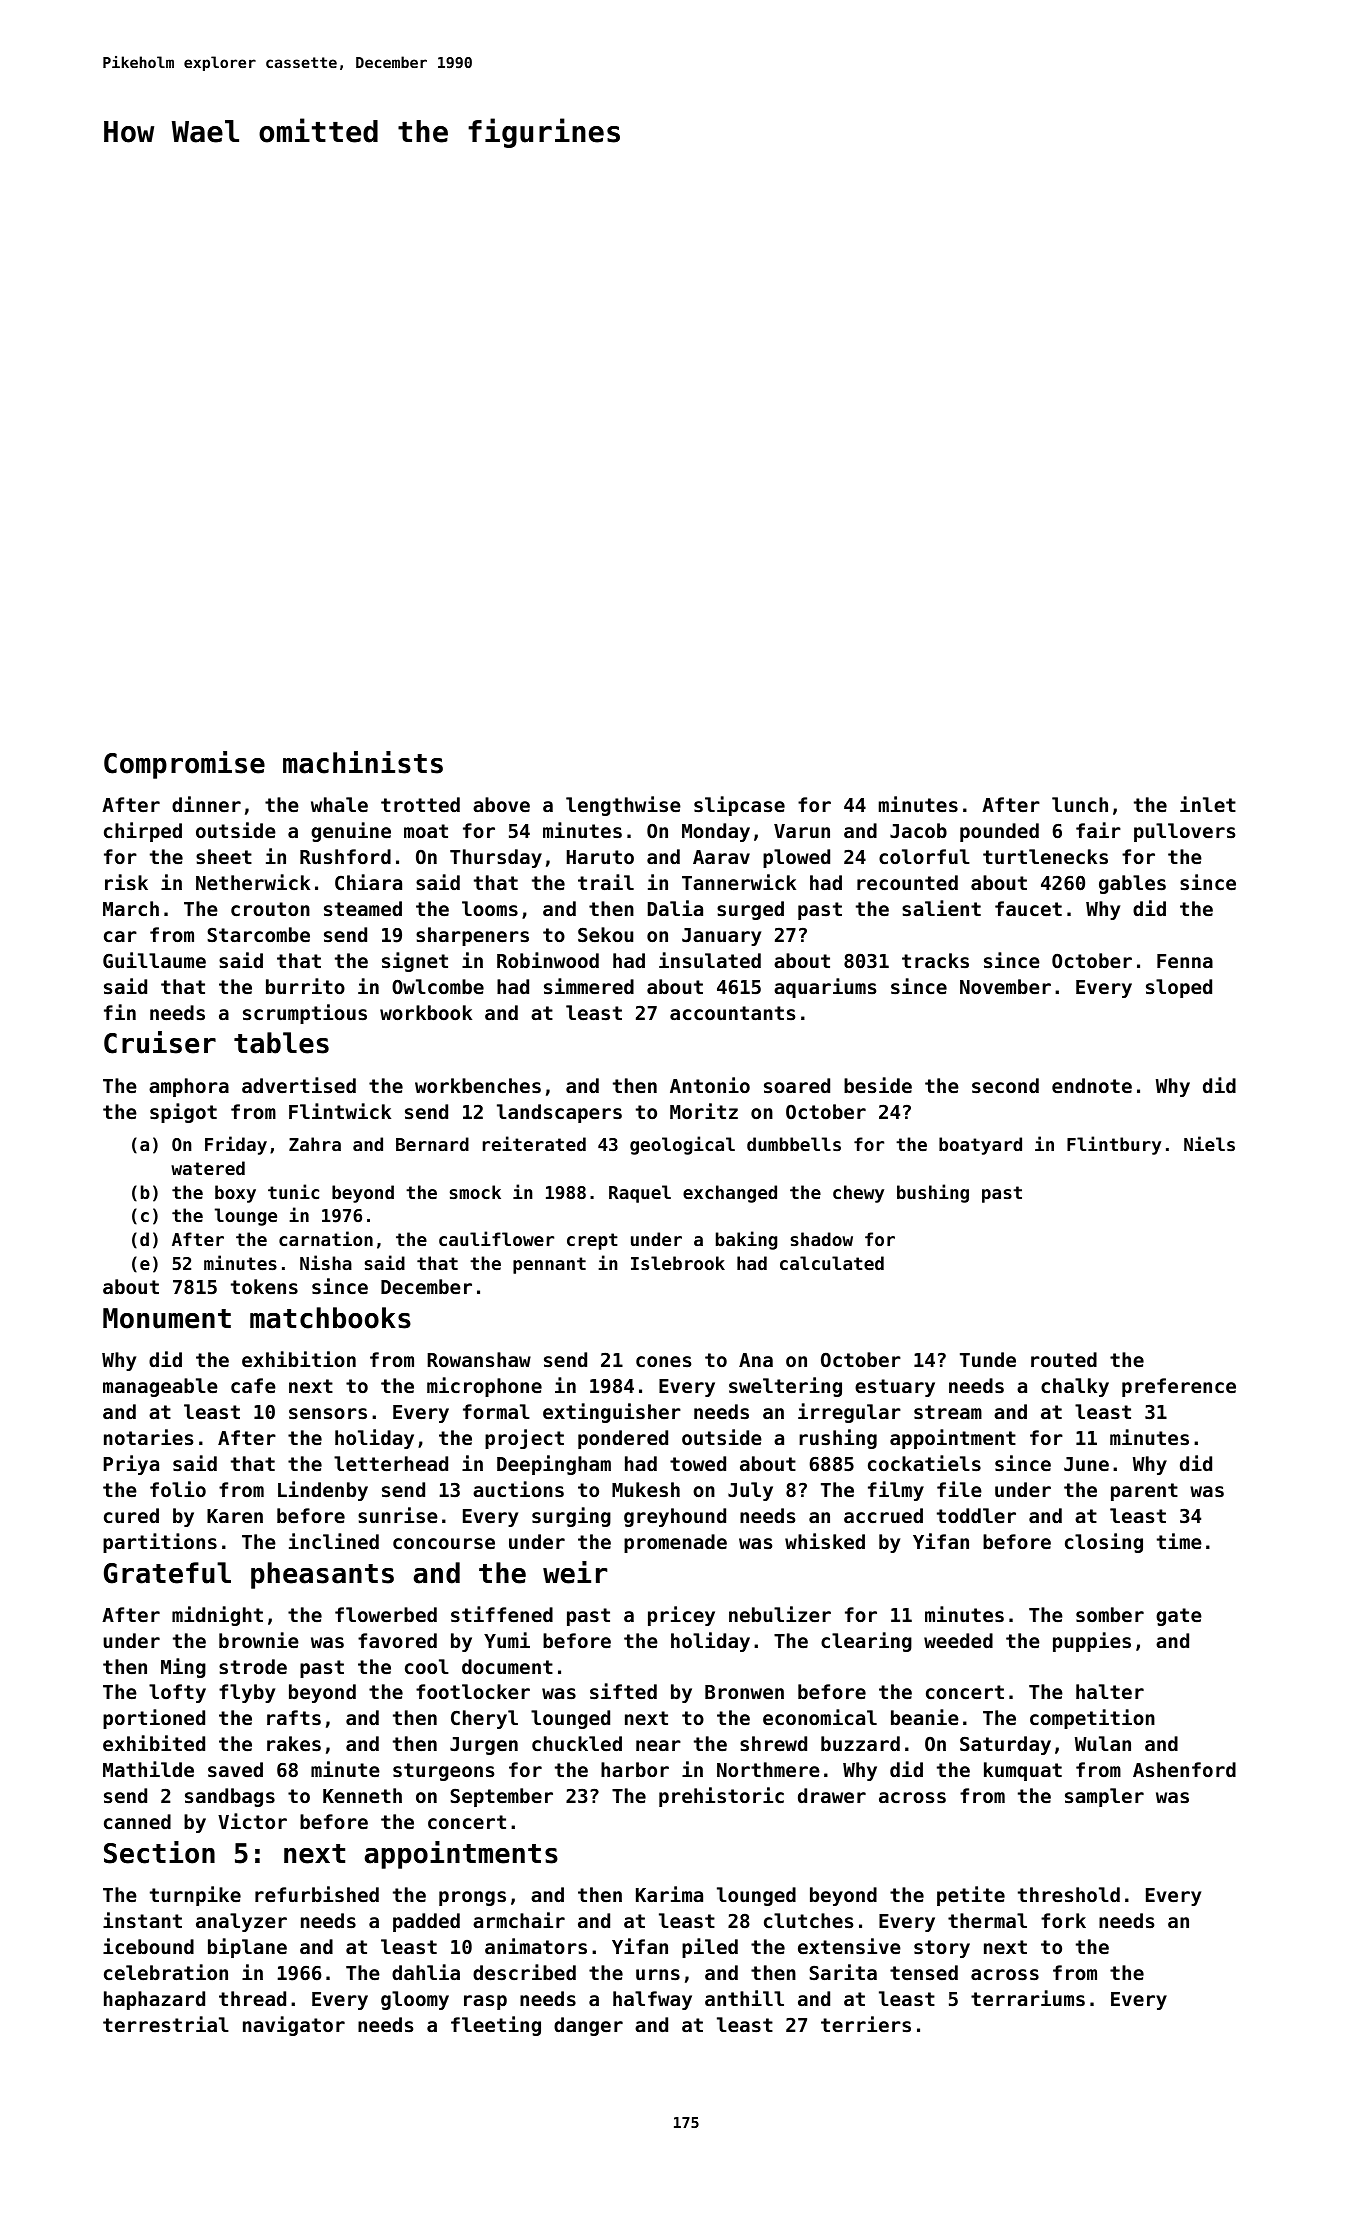  I want to click on trail, so click(606, 882).
